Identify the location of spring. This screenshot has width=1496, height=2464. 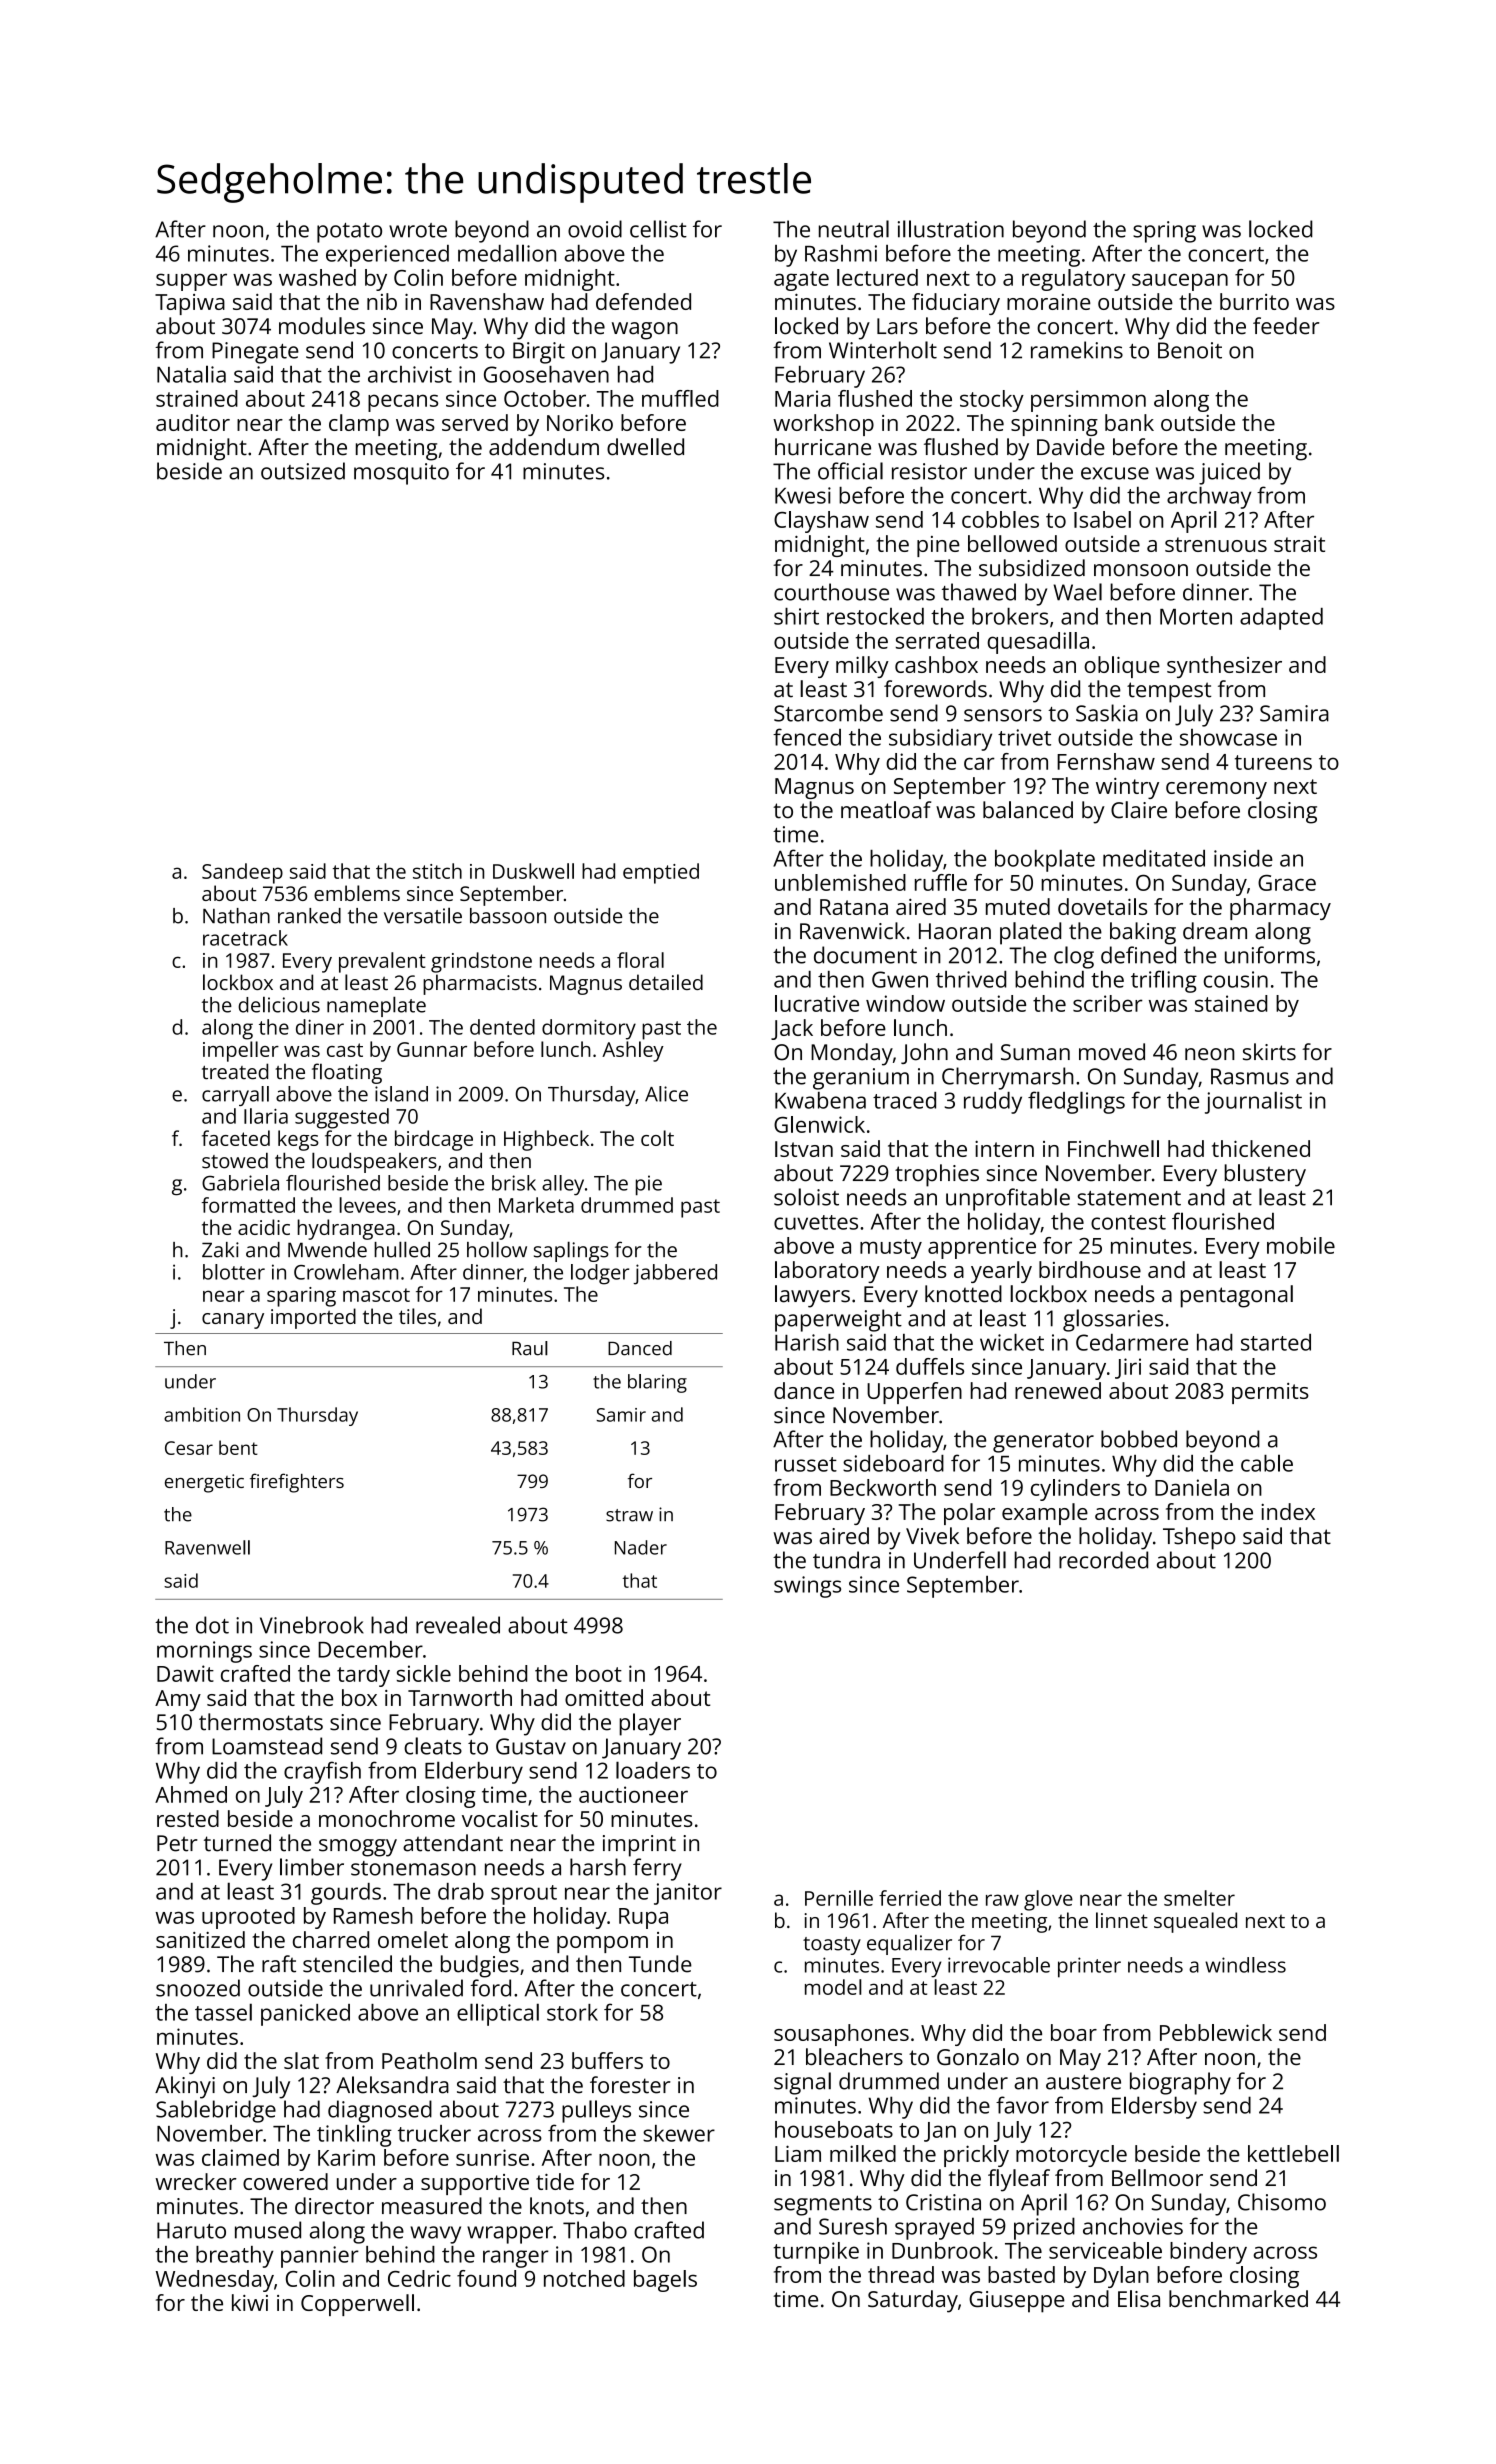
(1164, 232).
